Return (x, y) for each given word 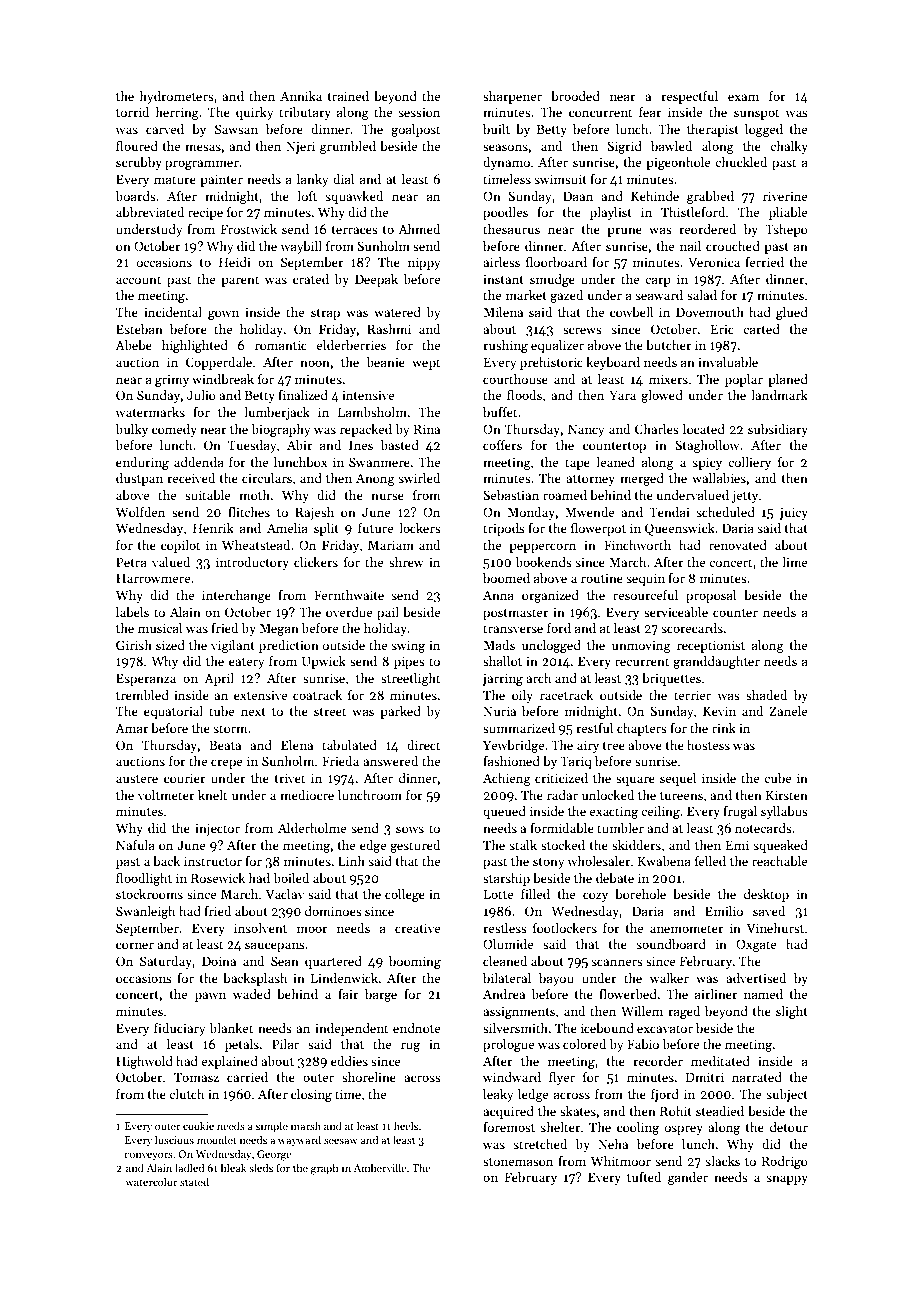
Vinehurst (775, 928)
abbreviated (150, 212)
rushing (505, 346)
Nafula (135, 845)
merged (642, 479)
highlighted (195, 346)
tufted (644, 1177)
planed (788, 380)
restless (505, 928)
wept (426, 364)
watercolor (151, 1181)
